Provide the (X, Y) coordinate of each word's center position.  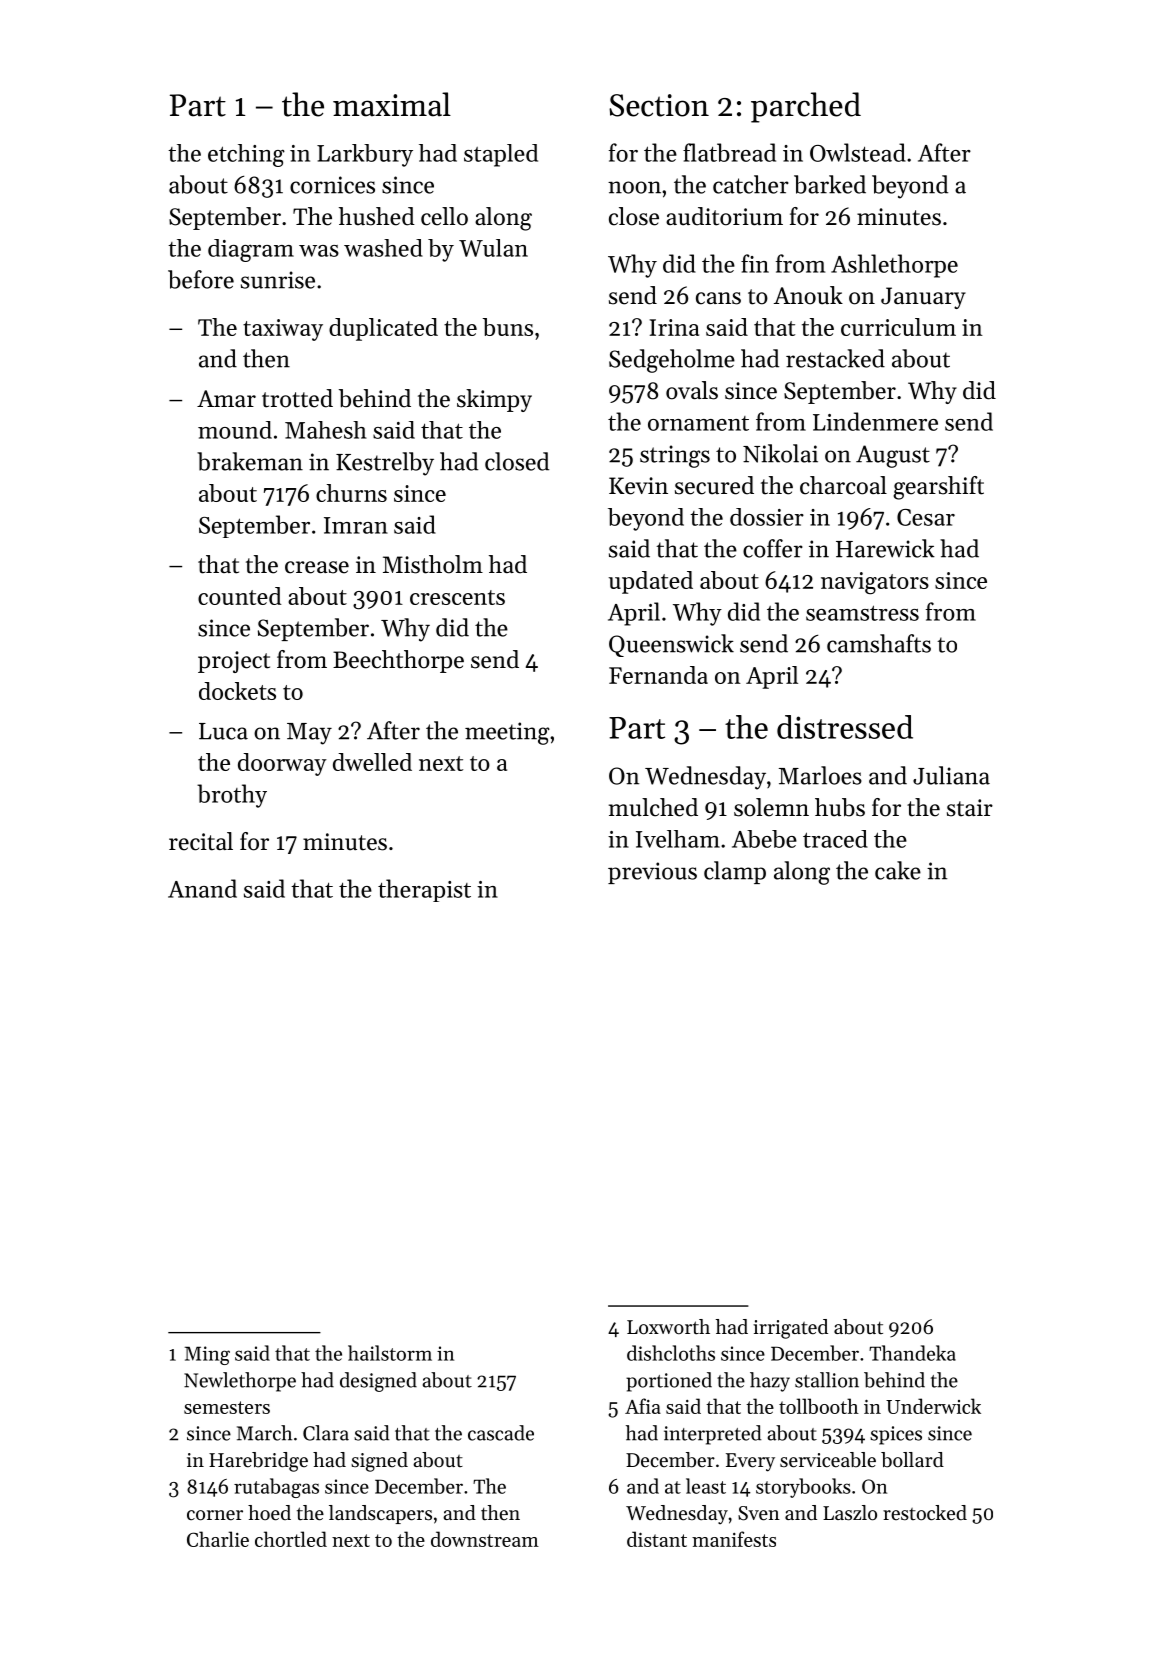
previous (652, 873)
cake (898, 870)
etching (246, 155)
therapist (424, 890)
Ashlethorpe (894, 266)
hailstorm (390, 1353)
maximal (392, 104)
